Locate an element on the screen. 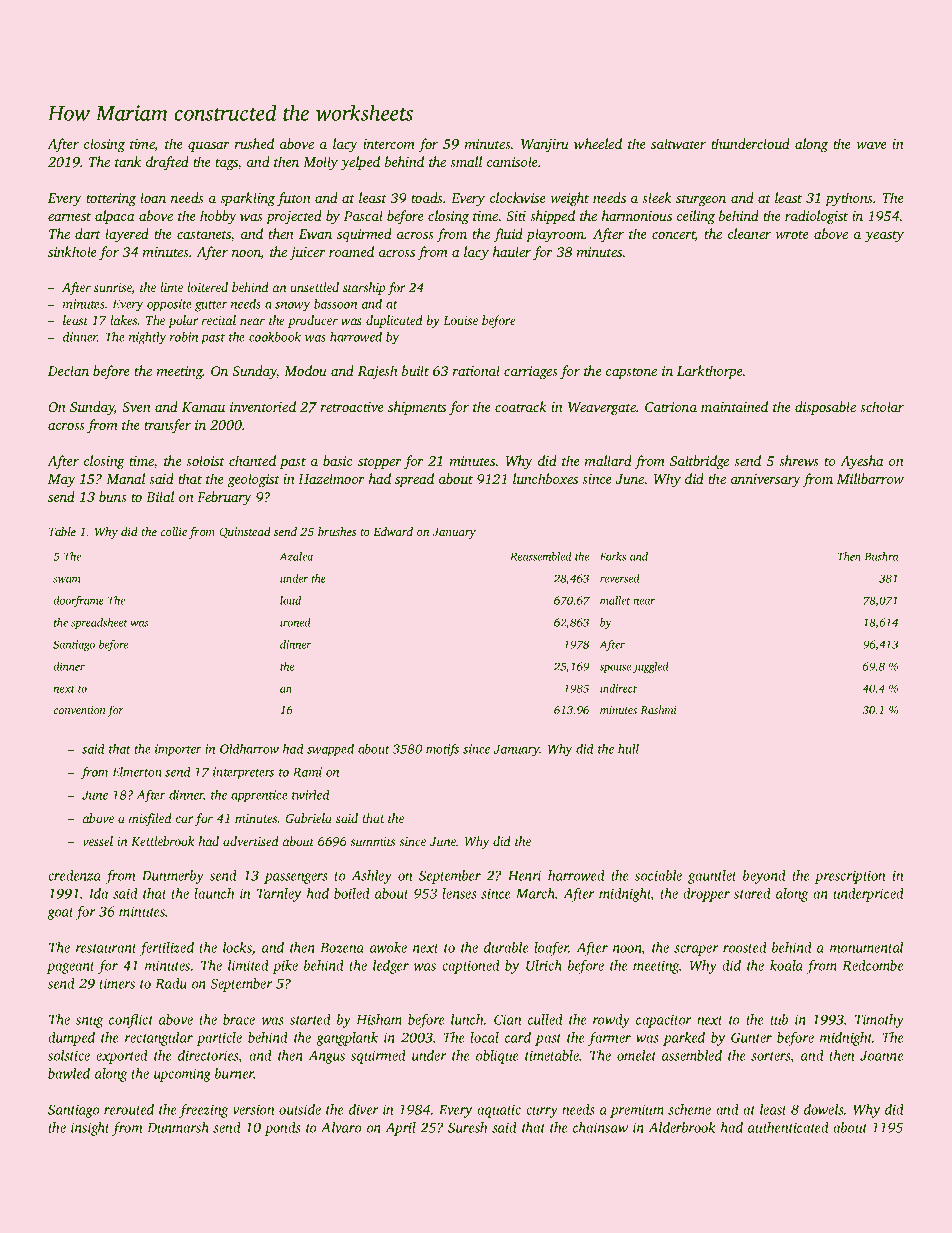 The image size is (952, 1233). disposable is located at coordinates (825, 408).
